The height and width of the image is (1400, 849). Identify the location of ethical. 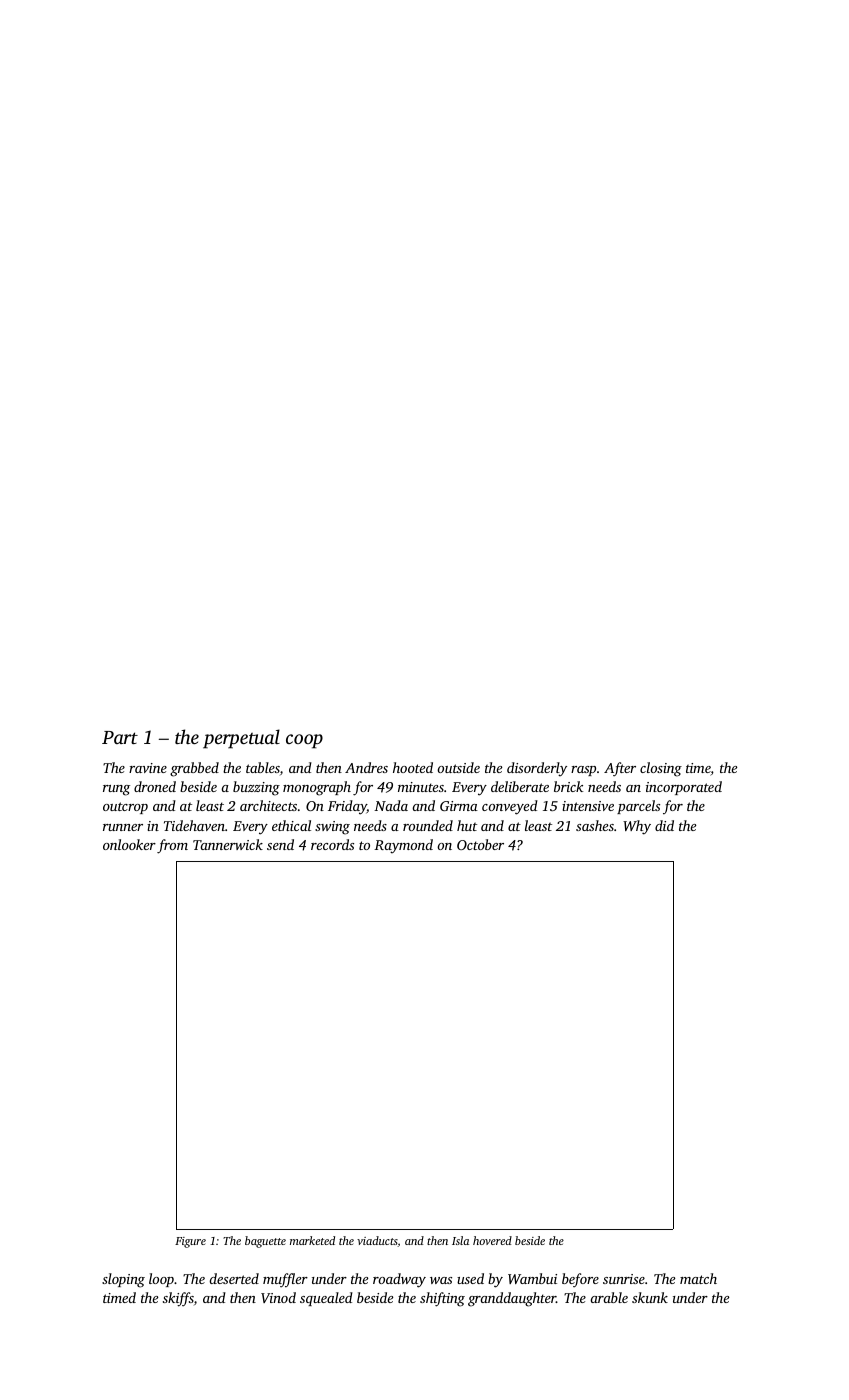
(291, 825).
